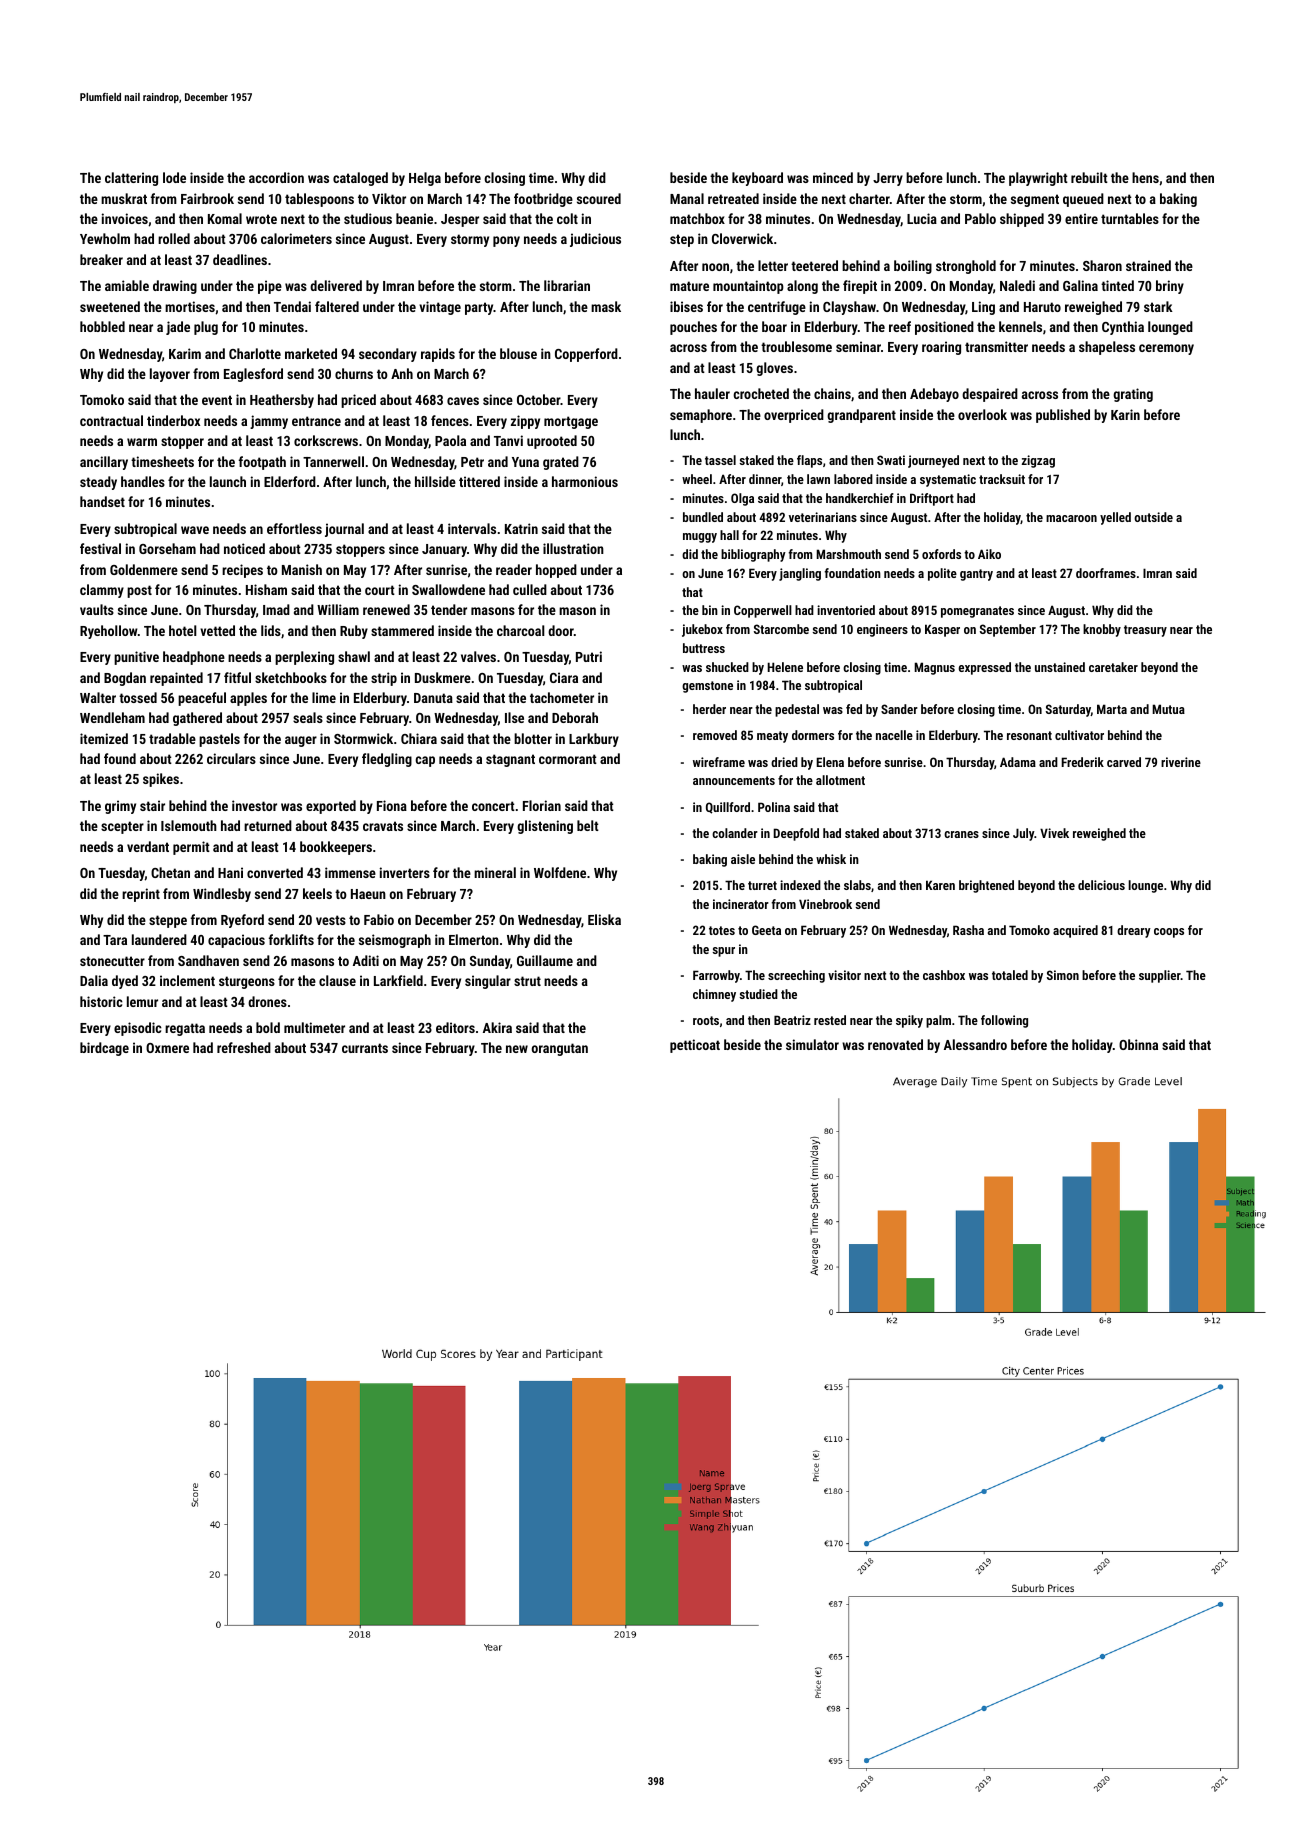 This screenshot has width=1296, height=1833. What do you see at coordinates (1166, 349) in the screenshot?
I see `ceremony` at bounding box center [1166, 349].
